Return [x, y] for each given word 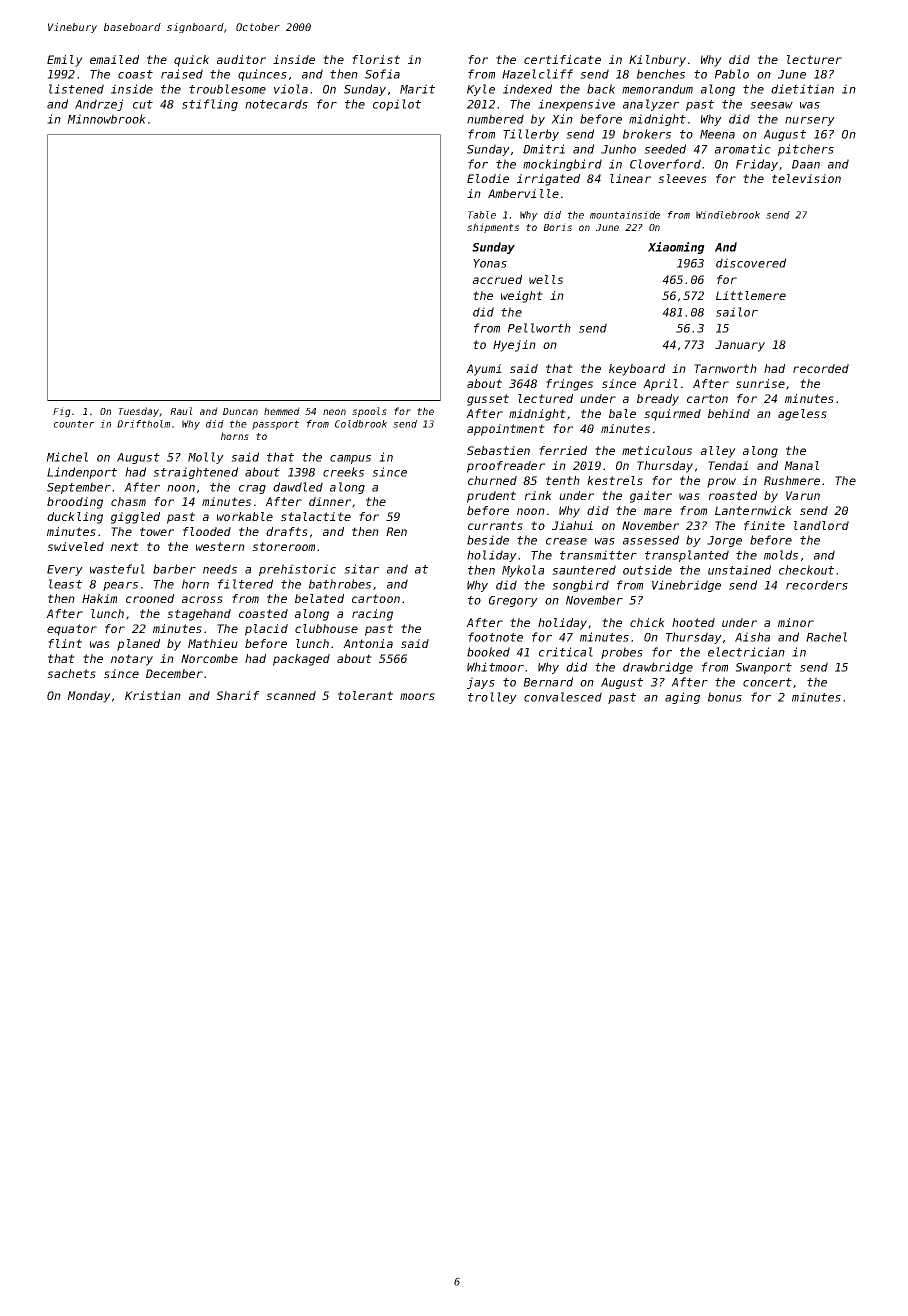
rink [538, 495]
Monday [89, 697]
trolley [492, 698]
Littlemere [751, 295]
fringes [569, 385]
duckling [75, 518]
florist [376, 59]
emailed [114, 59]
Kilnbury [657, 61]
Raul [181, 411]
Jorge [724, 541]
